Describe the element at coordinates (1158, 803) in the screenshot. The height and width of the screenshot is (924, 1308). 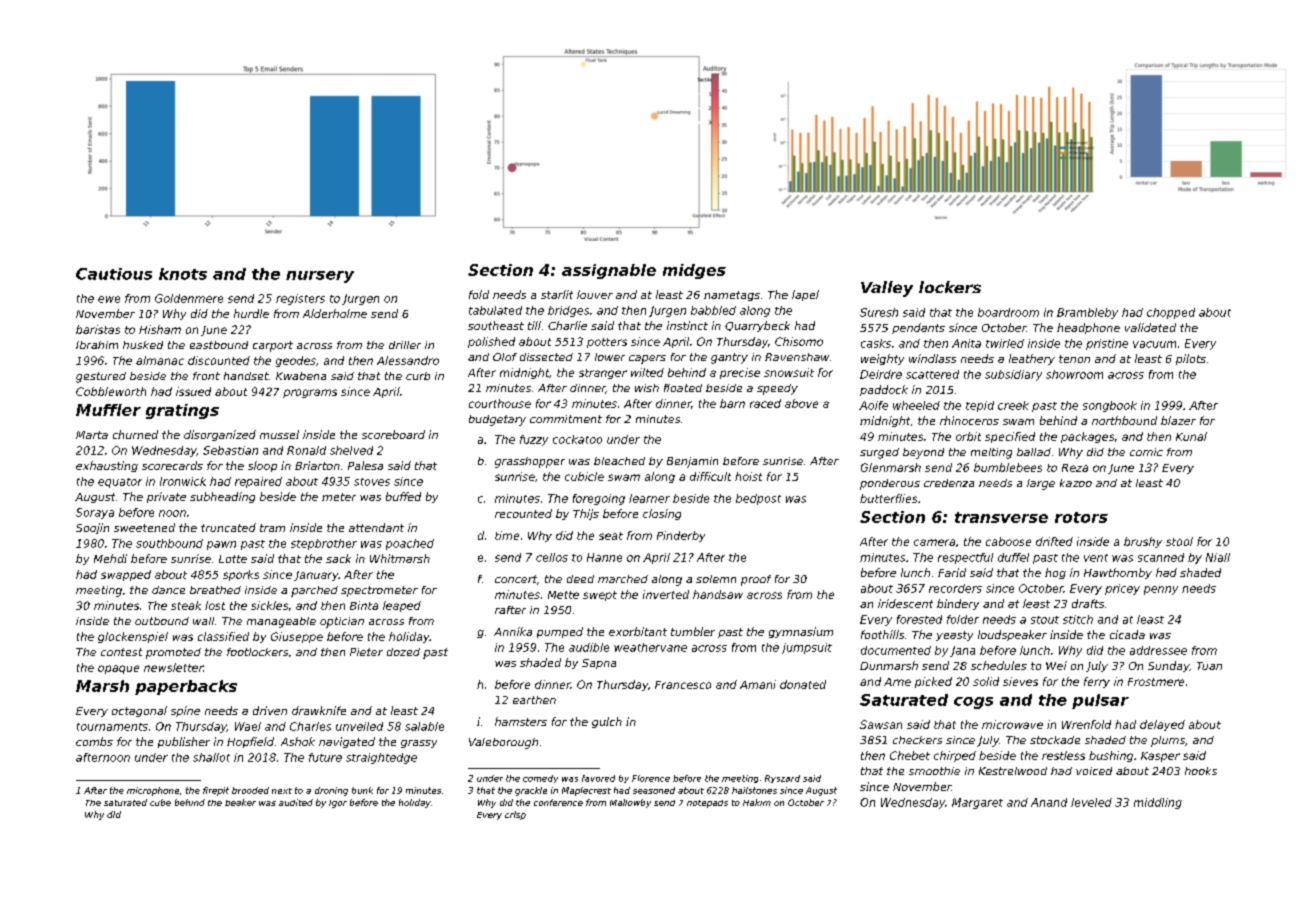
I see `middling` at that location.
